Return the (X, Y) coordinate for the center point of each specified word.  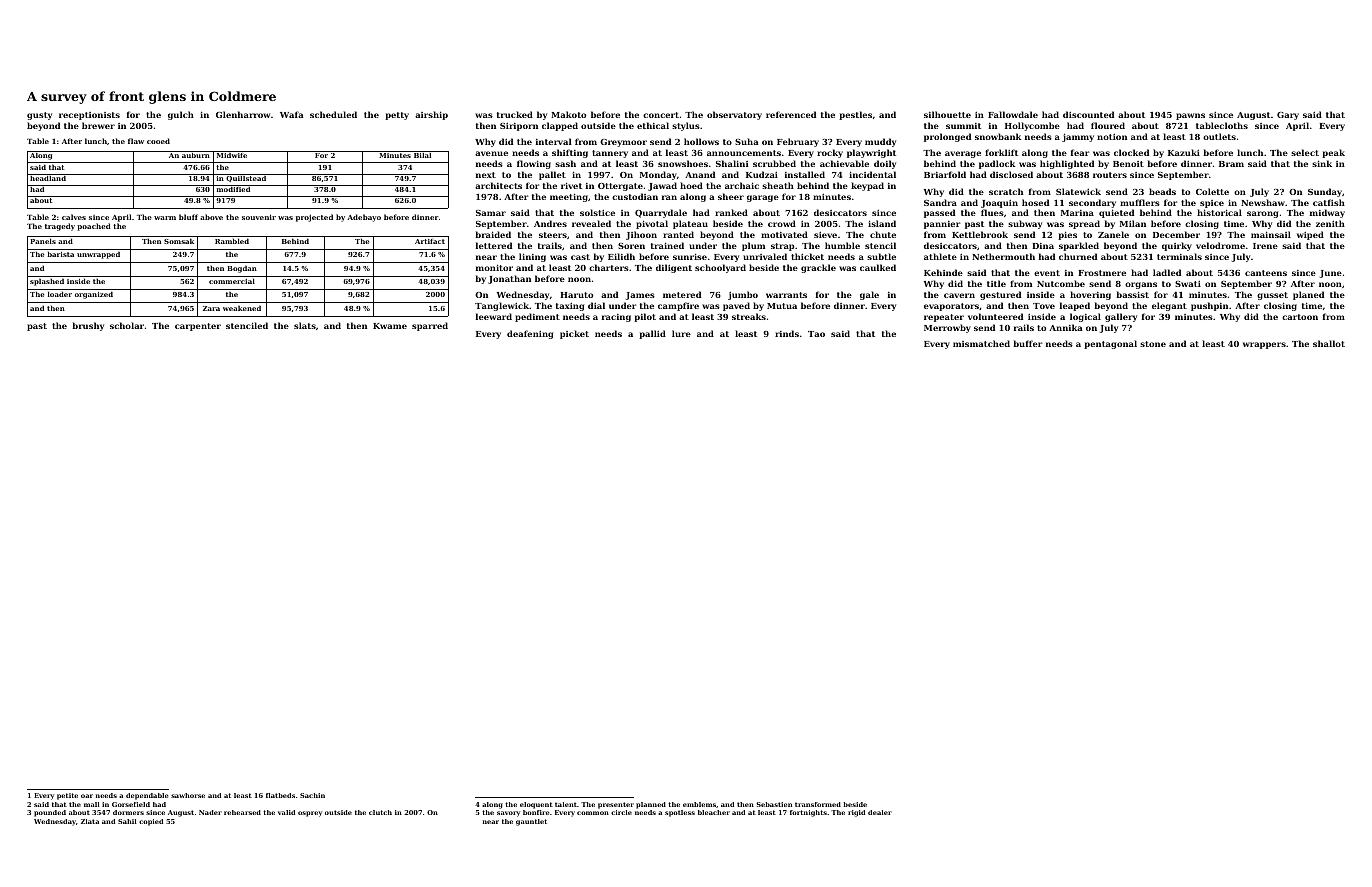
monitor (494, 267)
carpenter (198, 327)
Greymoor (623, 143)
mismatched (981, 343)
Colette (1212, 191)
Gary (1288, 116)
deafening (530, 334)
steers (553, 235)
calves (74, 217)
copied (151, 822)
